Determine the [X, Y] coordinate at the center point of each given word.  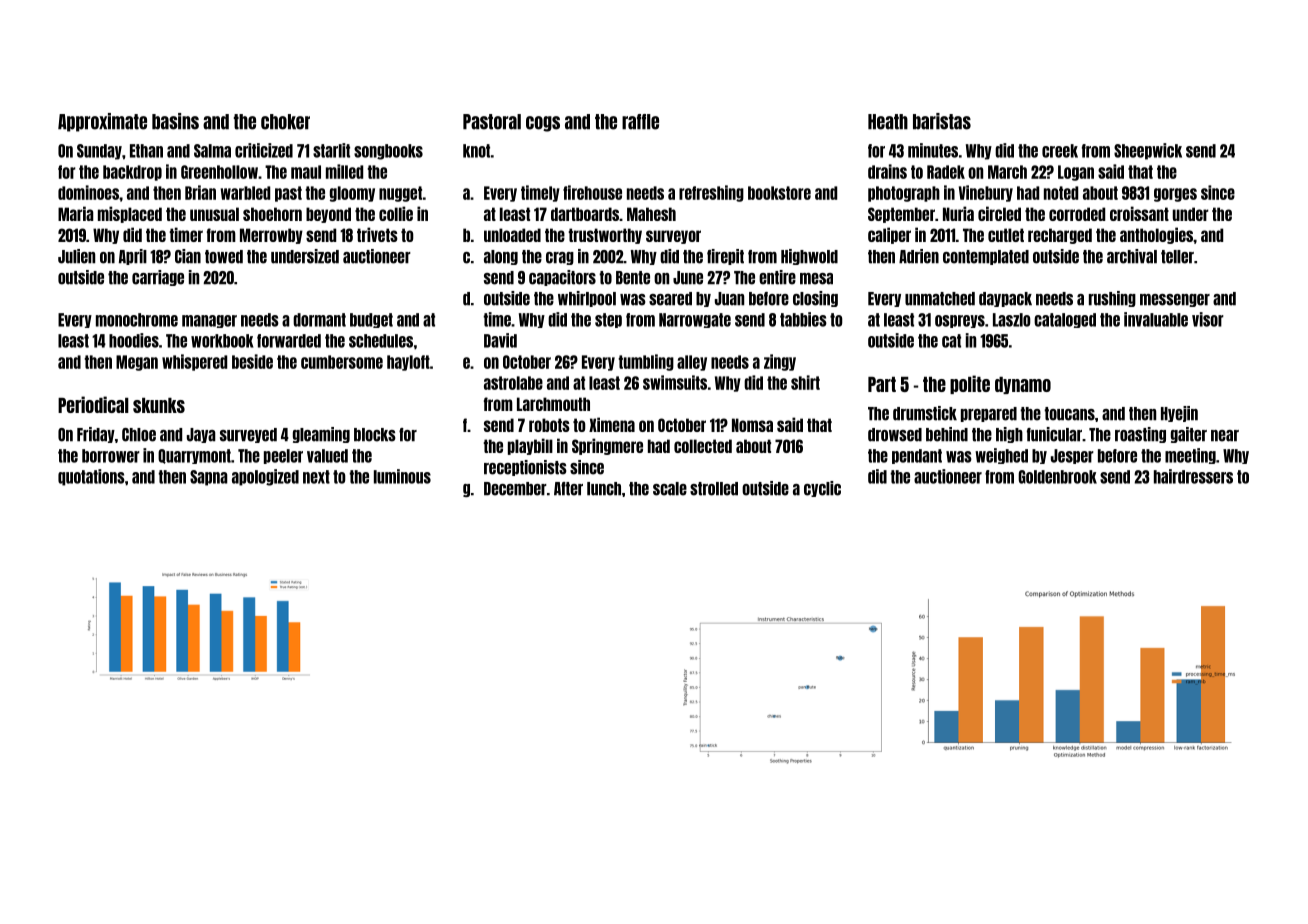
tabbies [803, 319]
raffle [640, 122]
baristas [942, 121]
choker [285, 122]
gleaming [321, 435]
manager [209, 321]
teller [1177, 257]
